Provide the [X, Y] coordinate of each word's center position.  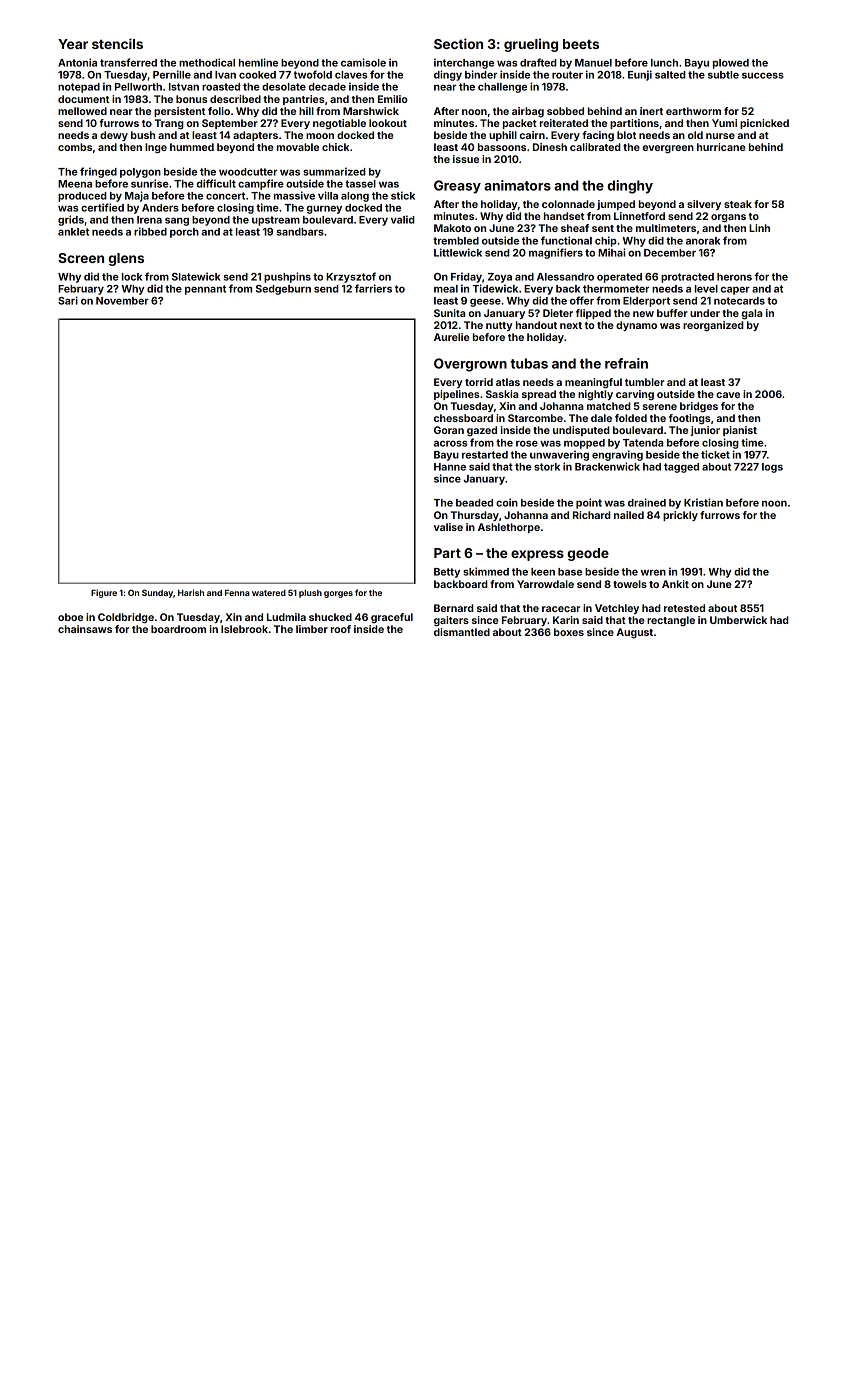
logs [772, 468]
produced [82, 197]
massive [294, 195]
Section [458, 43]
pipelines [456, 395]
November [122, 301]
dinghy [630, 187]
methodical [207, 62]
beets [581, 44]
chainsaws [85, 629]
